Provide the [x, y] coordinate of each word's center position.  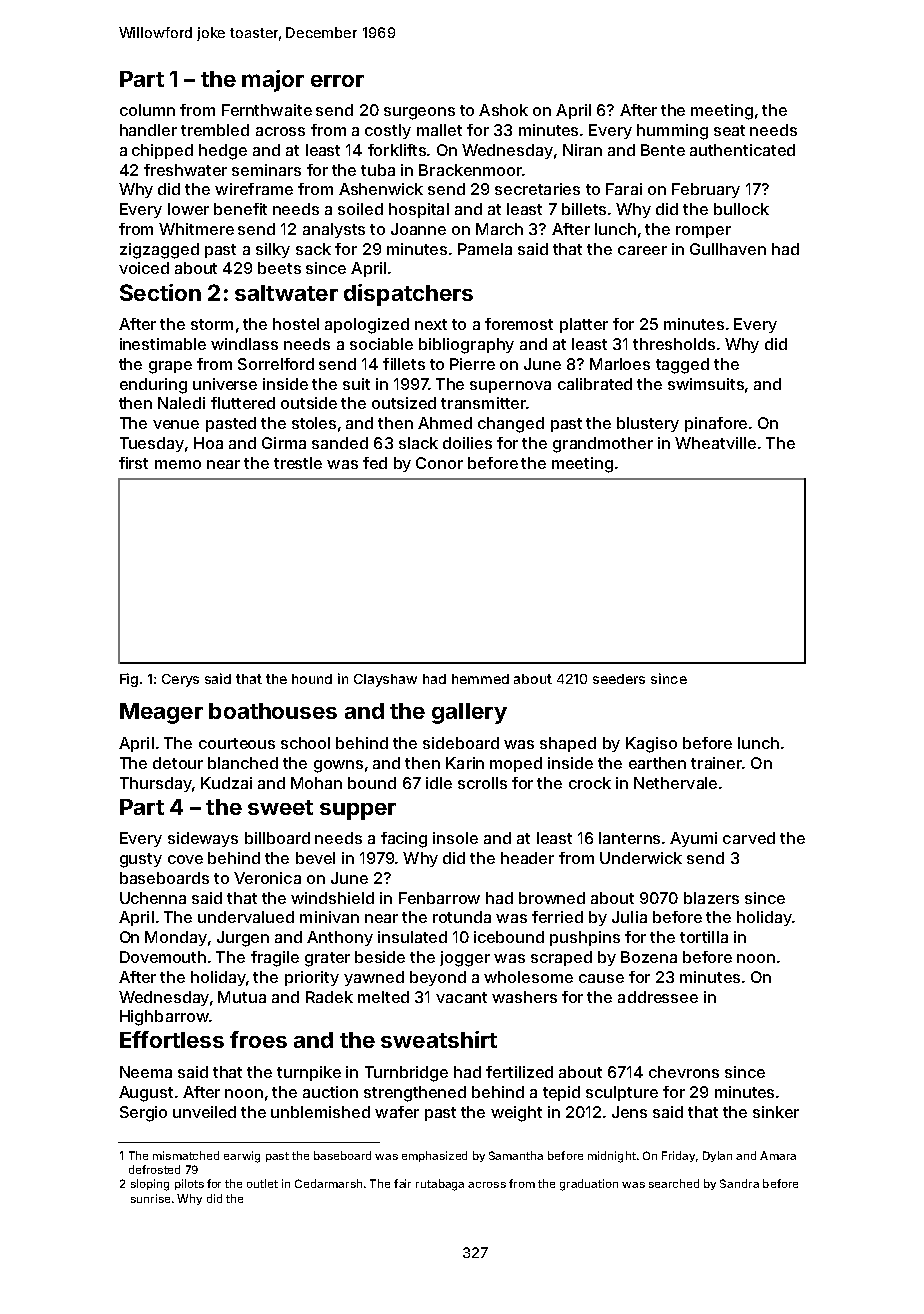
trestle [298, 463]
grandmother [603, 445]
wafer [397, 1112]
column [147, 110]
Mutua [242, 997]
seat [729, 130]
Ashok [503, 110]
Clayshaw [385, 680]
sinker [776, 1112]
